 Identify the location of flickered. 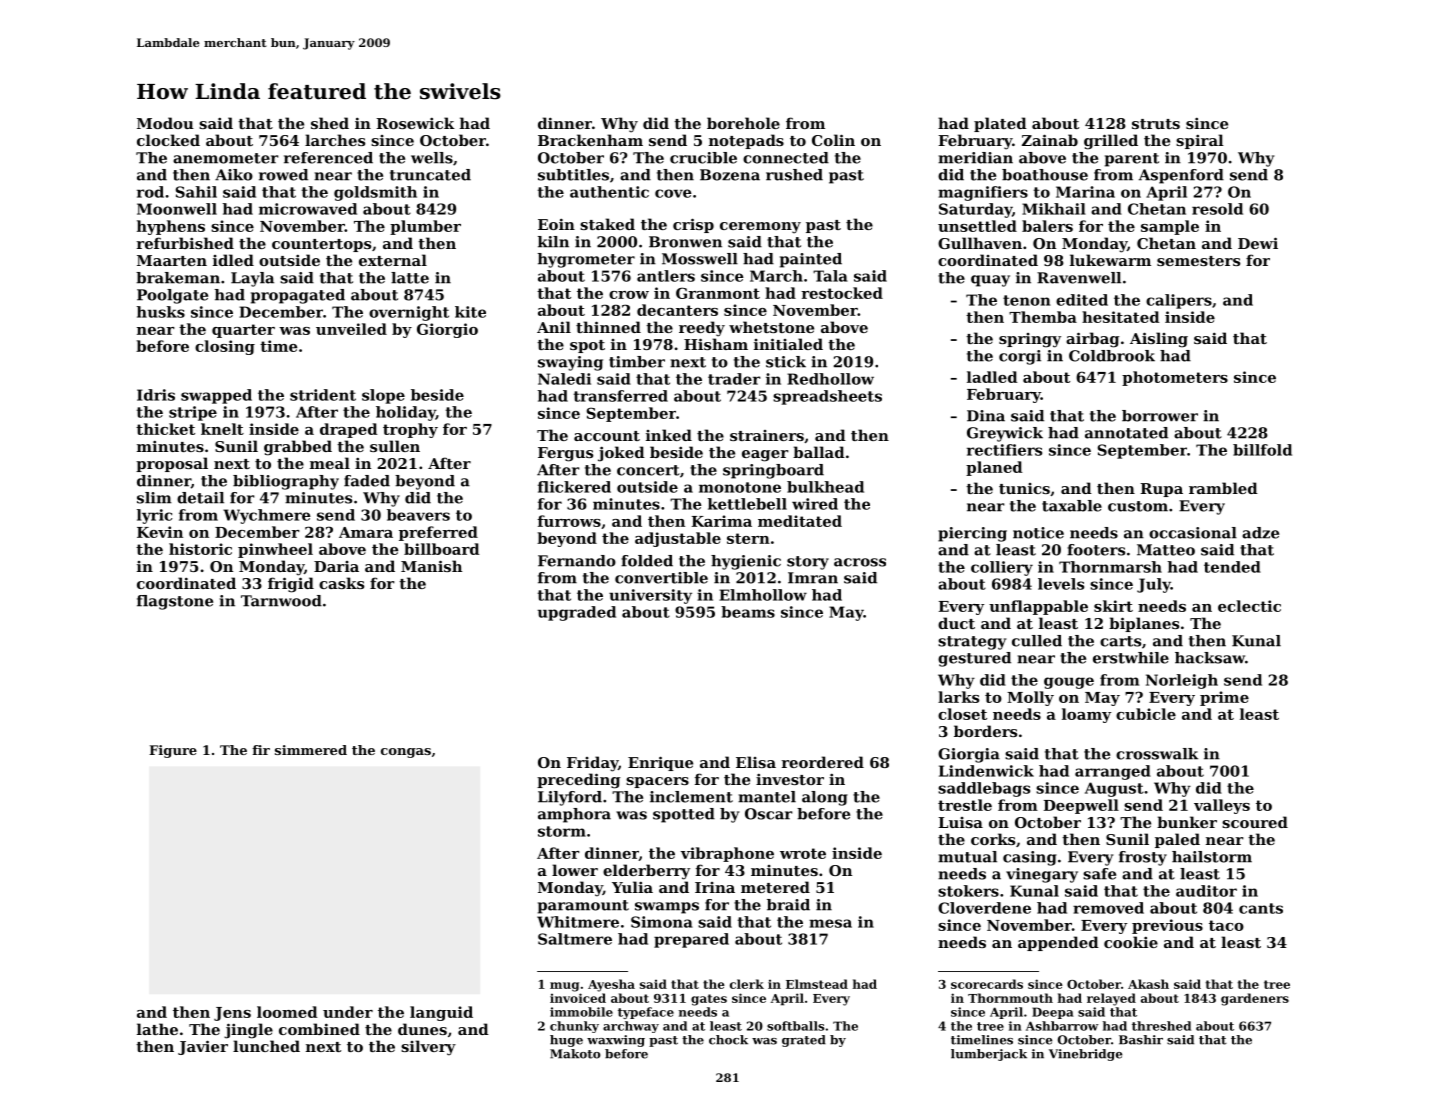
(574, 487).
